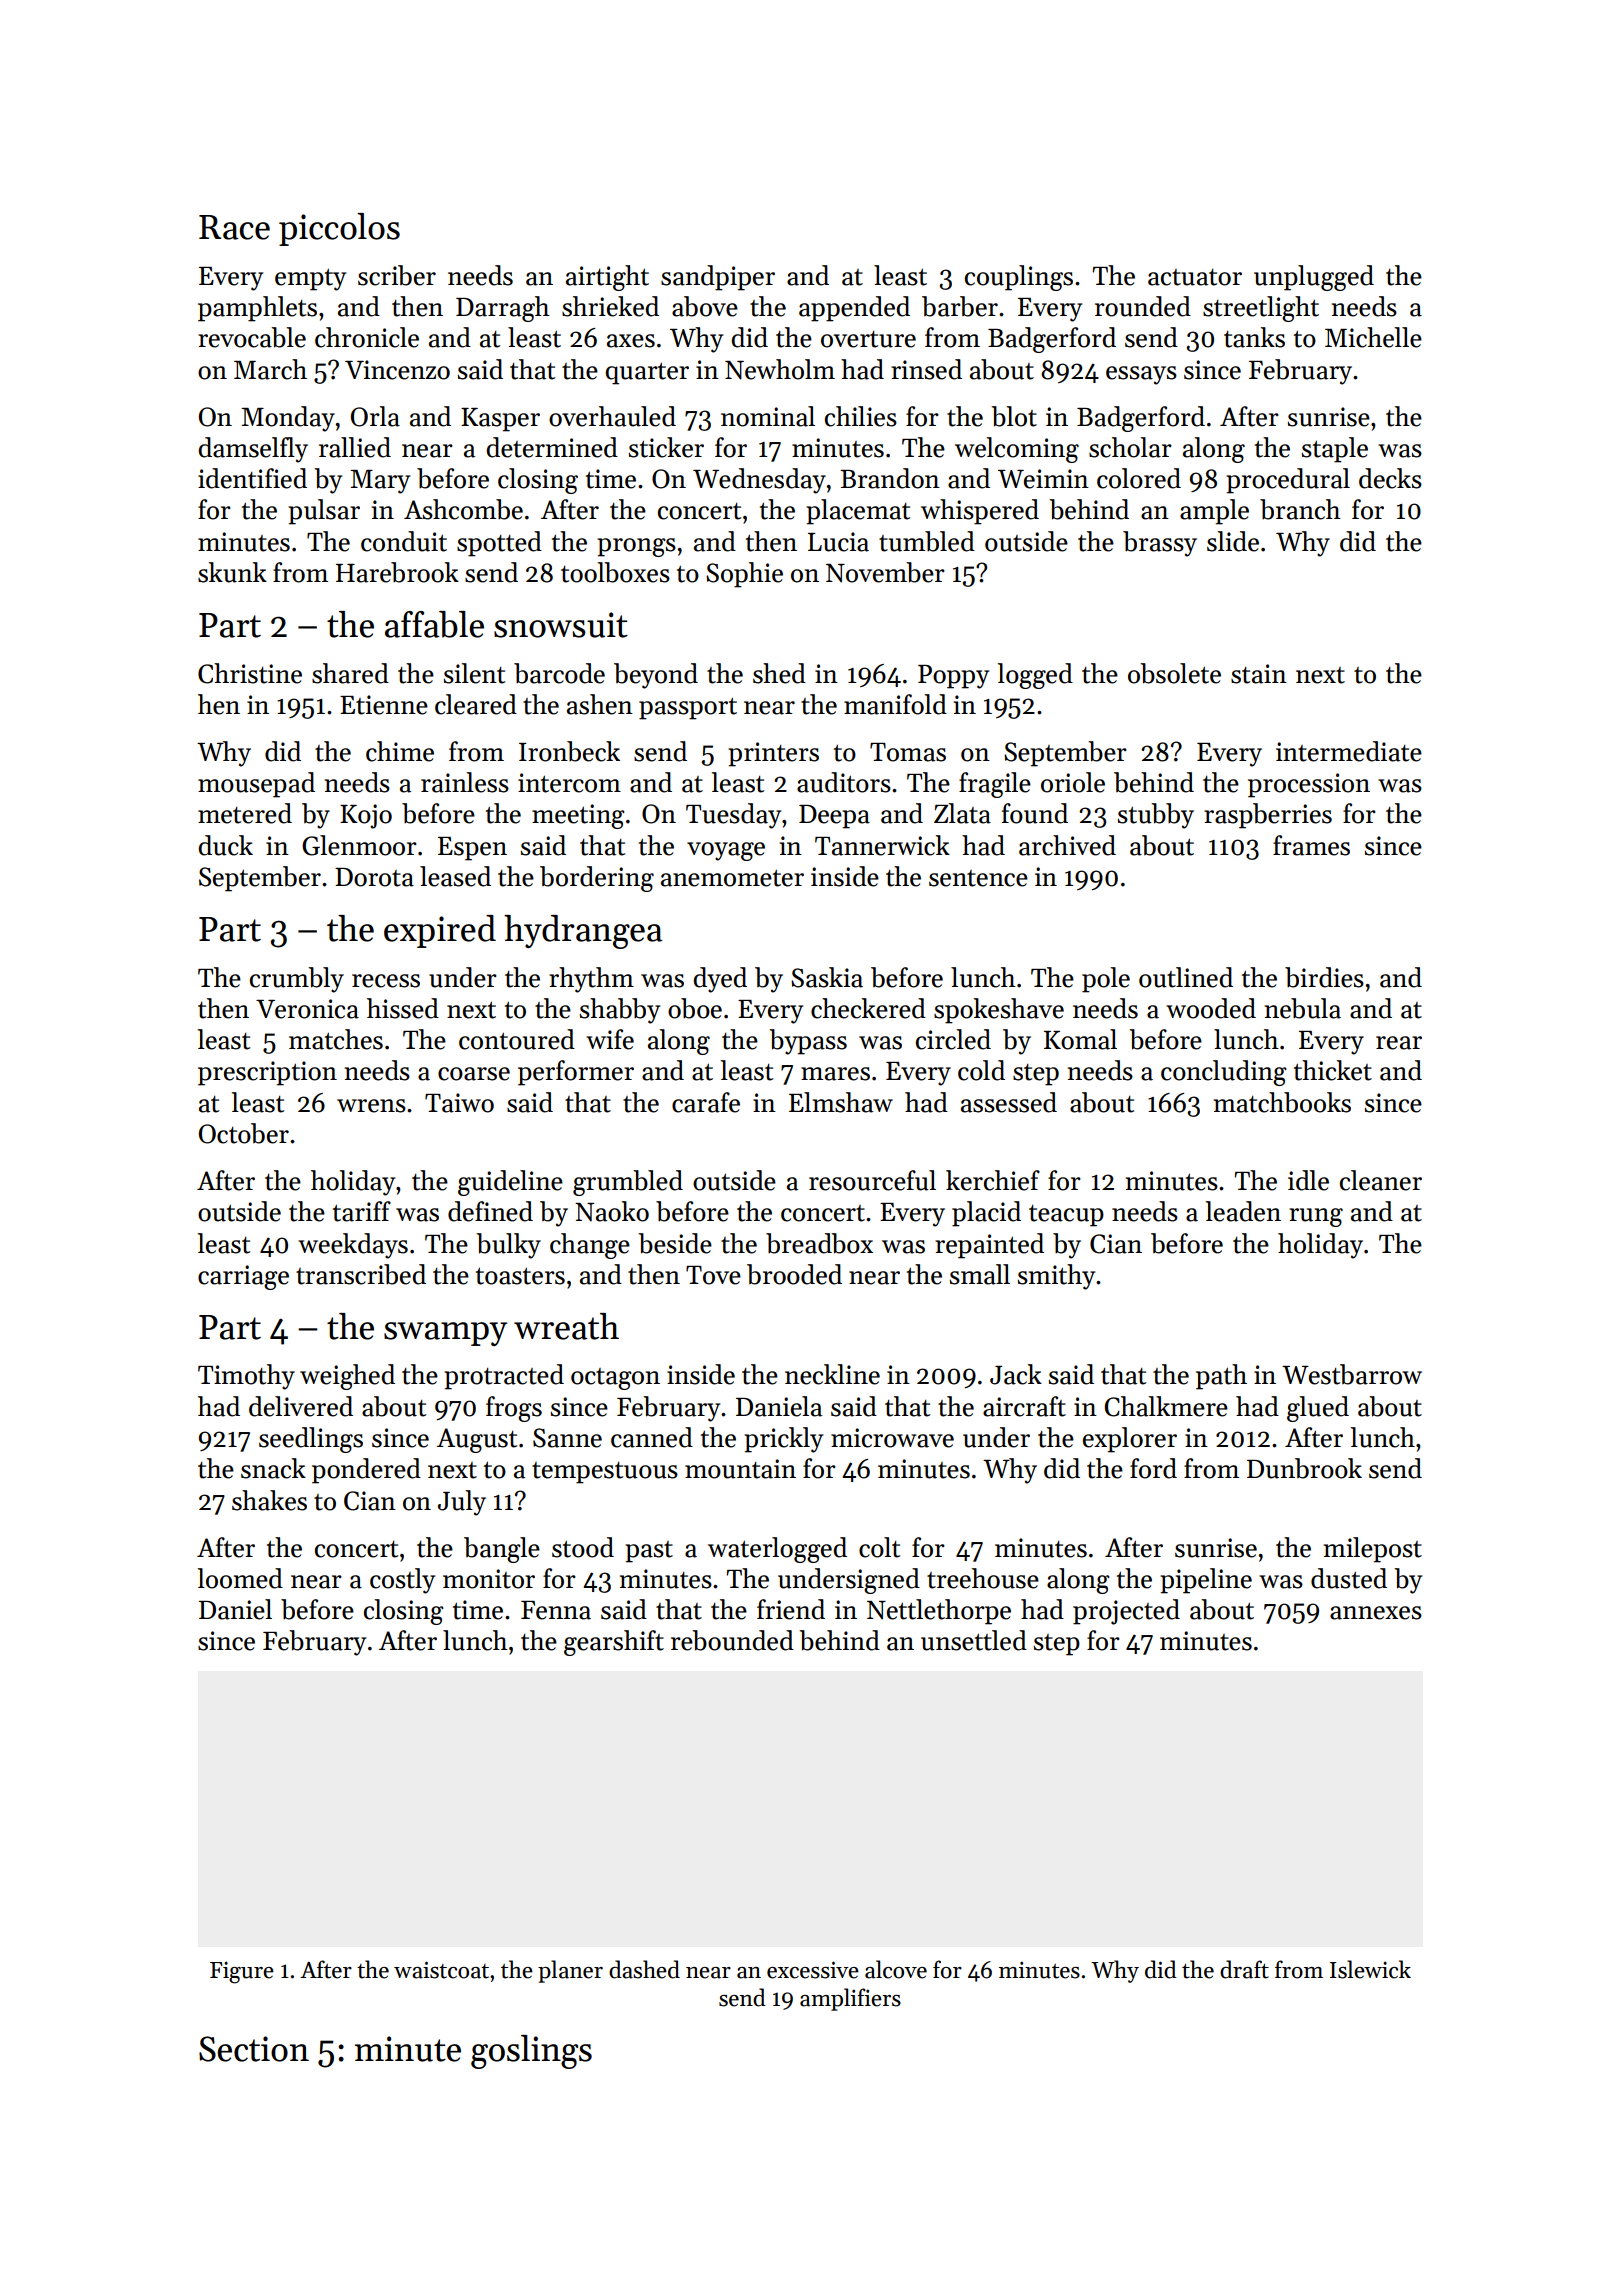  Describe the element at coordinates (254, 2049) in the image. I see `Section` at that location.
